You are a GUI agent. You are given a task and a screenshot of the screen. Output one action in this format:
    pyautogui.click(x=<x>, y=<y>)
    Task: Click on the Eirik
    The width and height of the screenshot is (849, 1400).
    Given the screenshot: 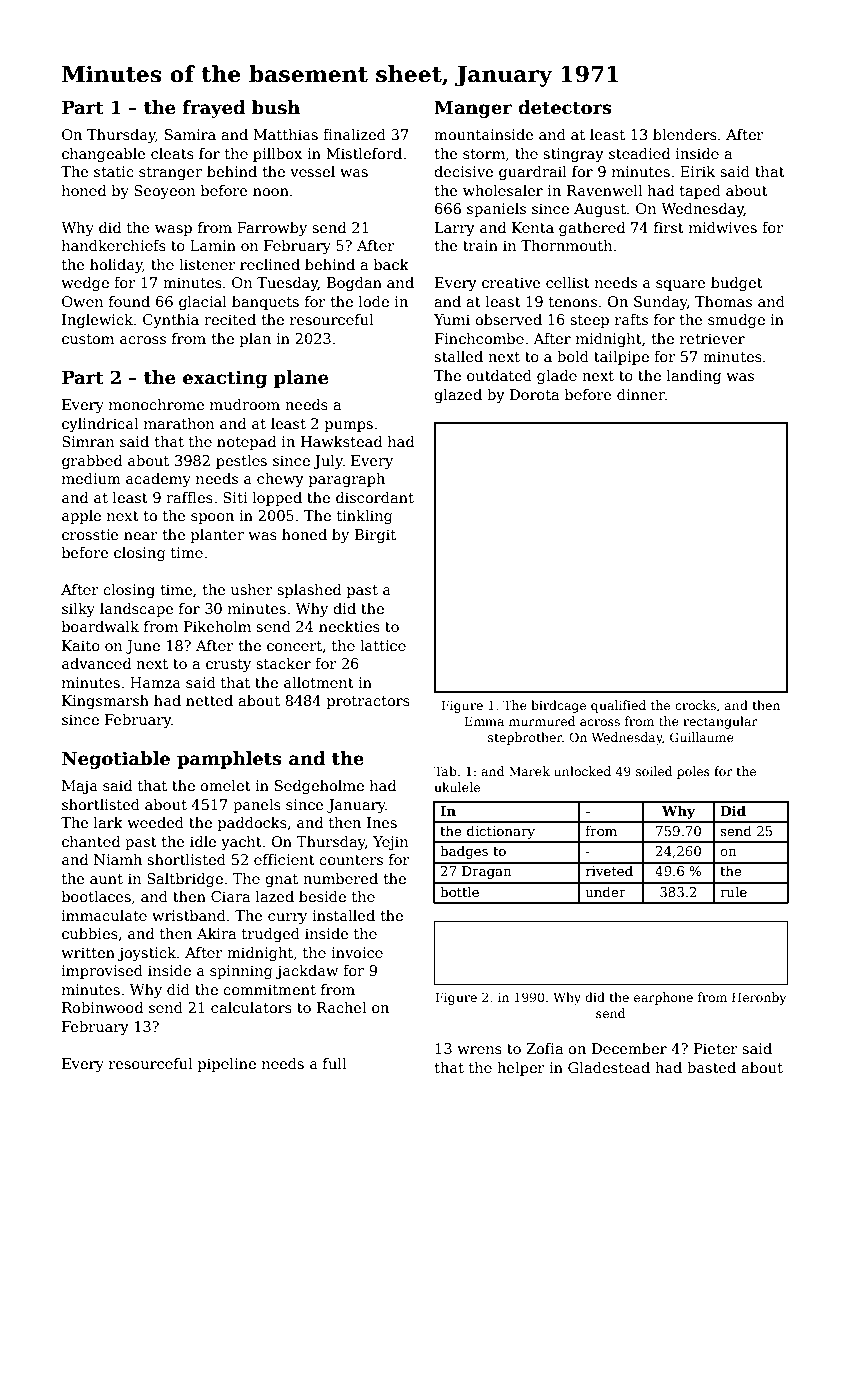 What is the action you would take?
    pyautogui.click(x=697, y=171)
